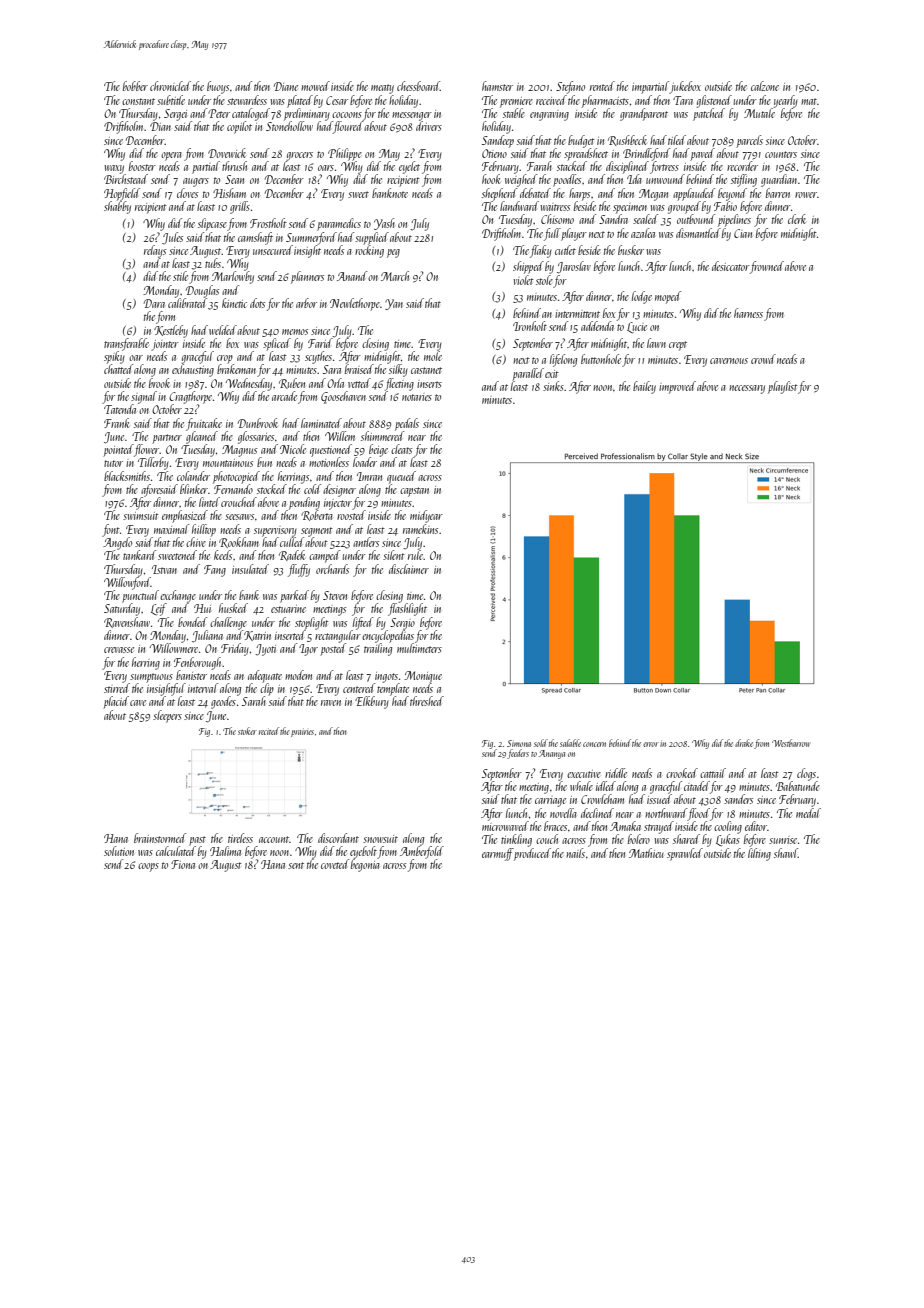 Image resolution: width=924 pixels, height=1308 pixels. What do you see at coordinates (113, 463) in the document?
I see `tutor` at bounding box center [113, 463].
